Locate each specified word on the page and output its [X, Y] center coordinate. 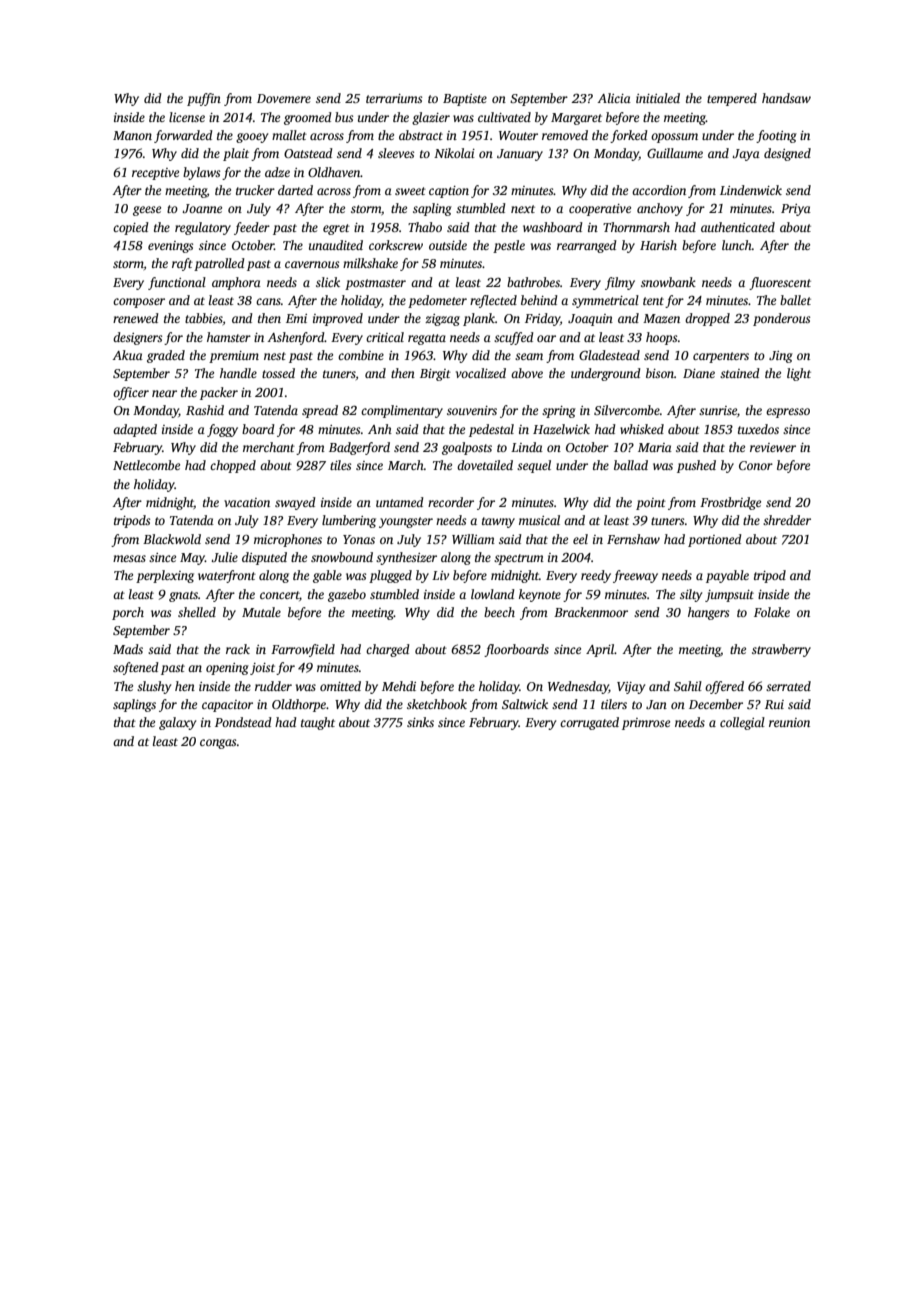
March [406, 465]
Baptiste [465, 100]
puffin [204, 99]
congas [218, 744]
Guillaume [675, 153]
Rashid [205, 410]
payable [727, 576]
